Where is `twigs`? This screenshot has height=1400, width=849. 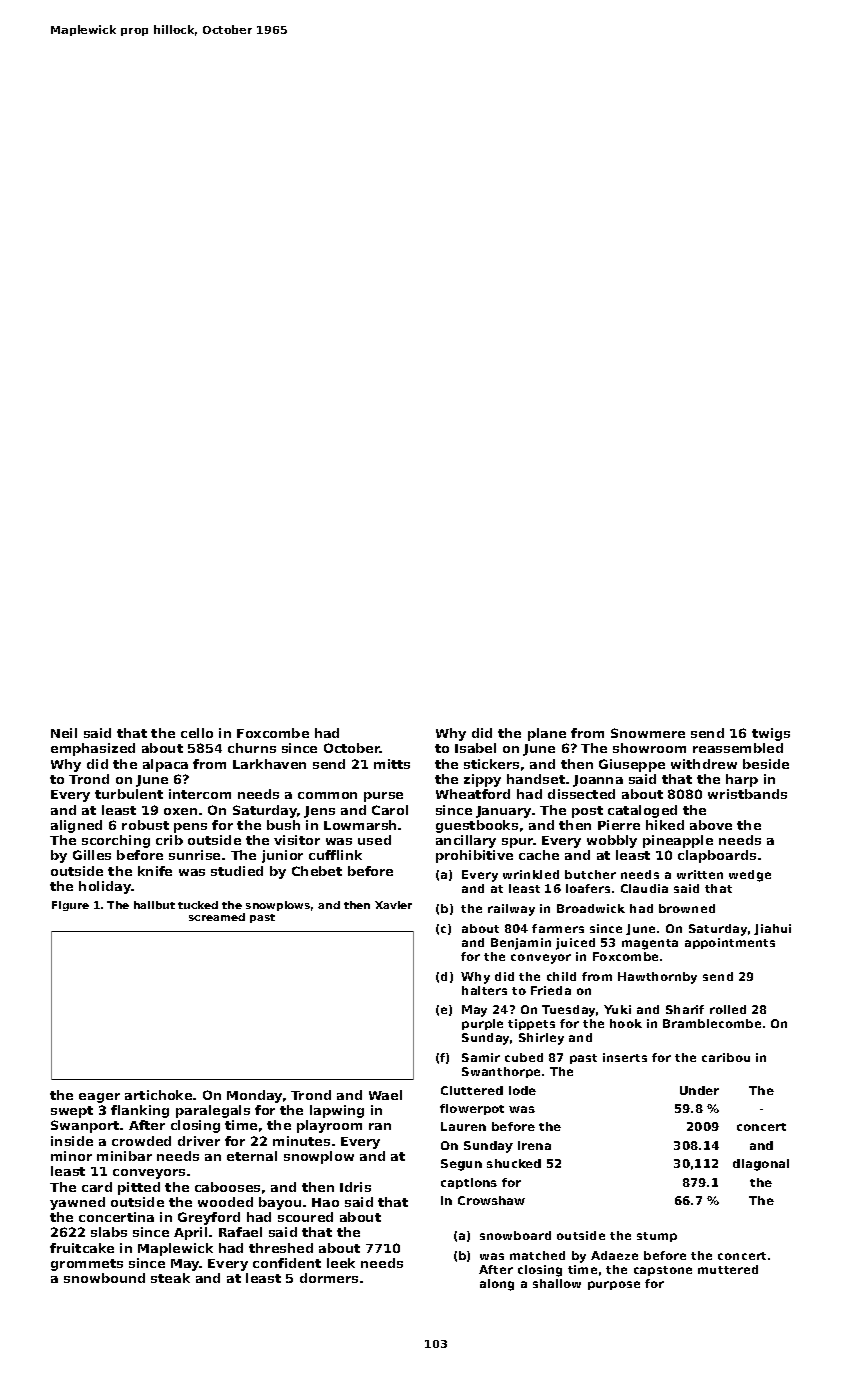
twigs is located at coordinates (771, 734).
